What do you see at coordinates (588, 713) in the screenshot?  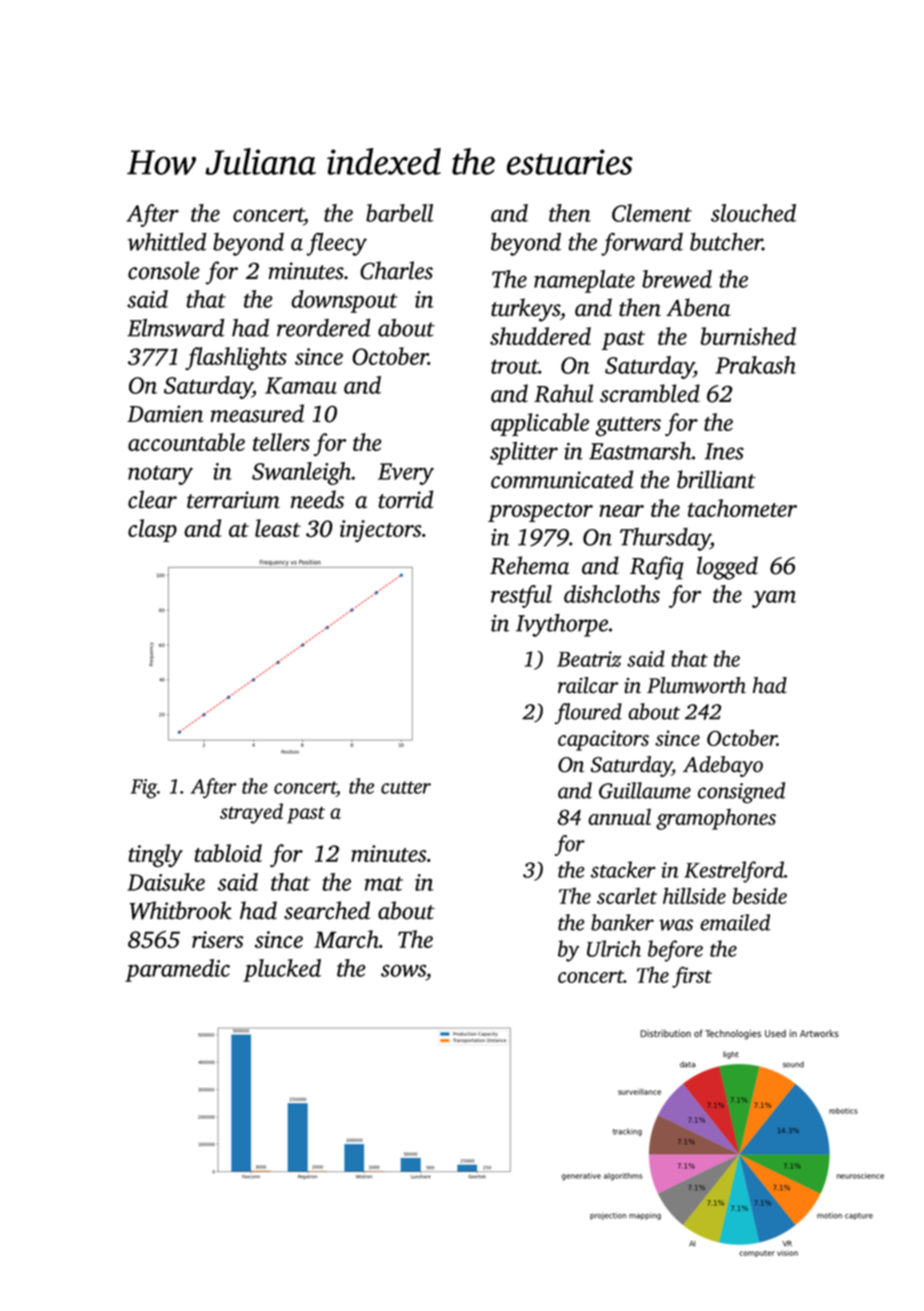 I see `floured` at bounding box center [588, 713].
